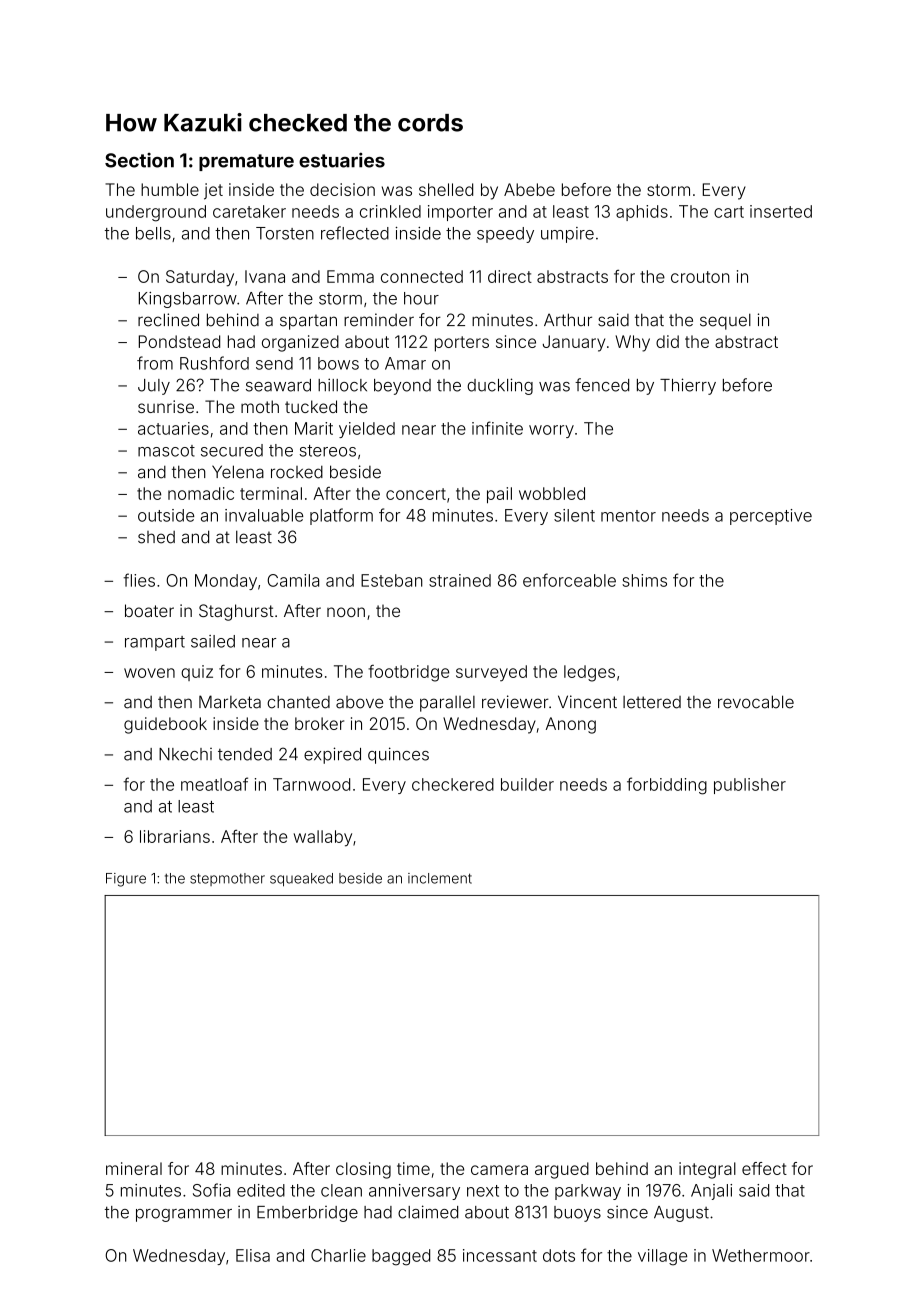 This screenshot has width=924, height=1308. Describe the element at coordinates (688, 386) in the screenshot. I see `Thierry` at that location.
